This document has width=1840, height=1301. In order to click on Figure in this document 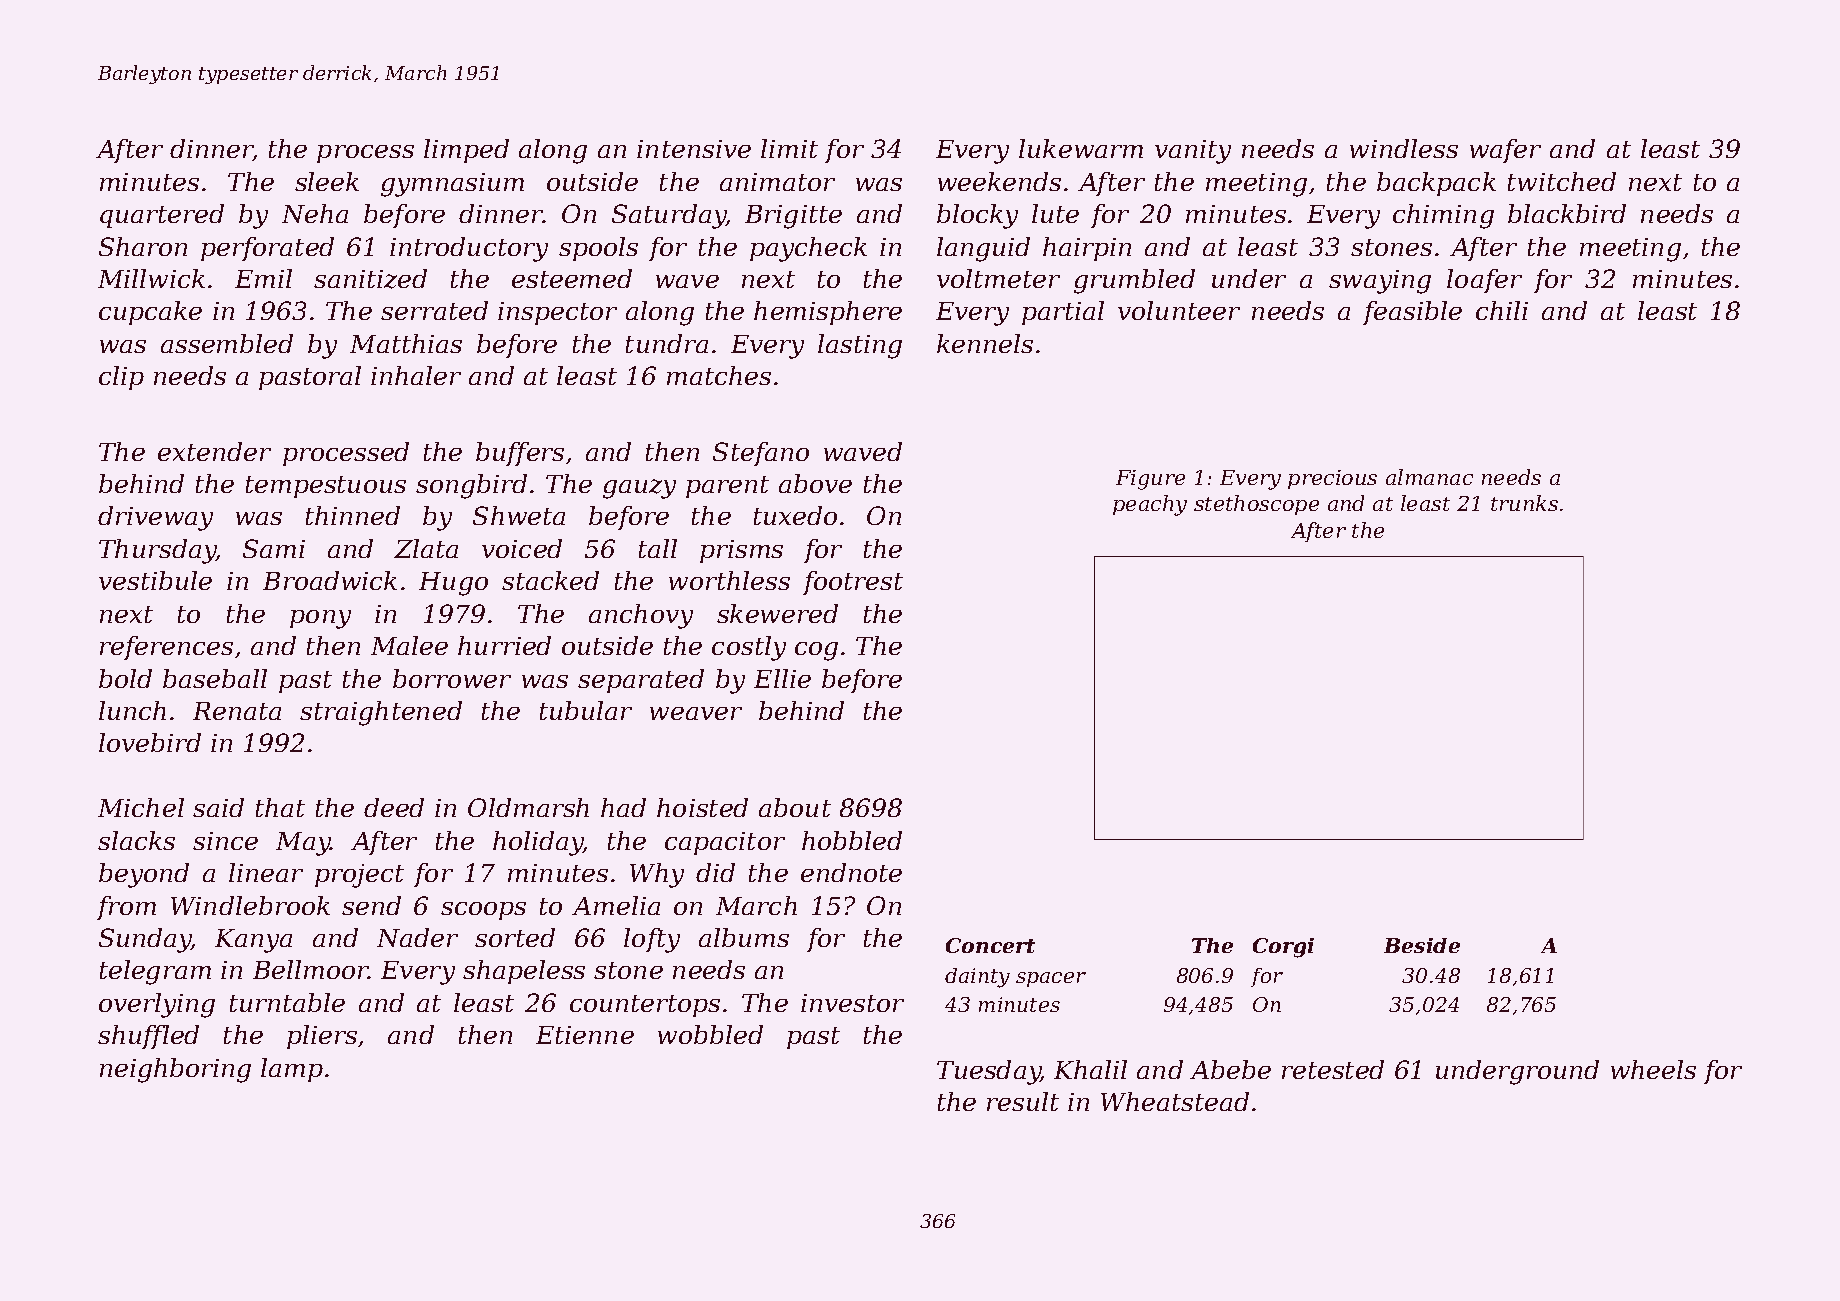, I will do `click(1150, 480)`.
